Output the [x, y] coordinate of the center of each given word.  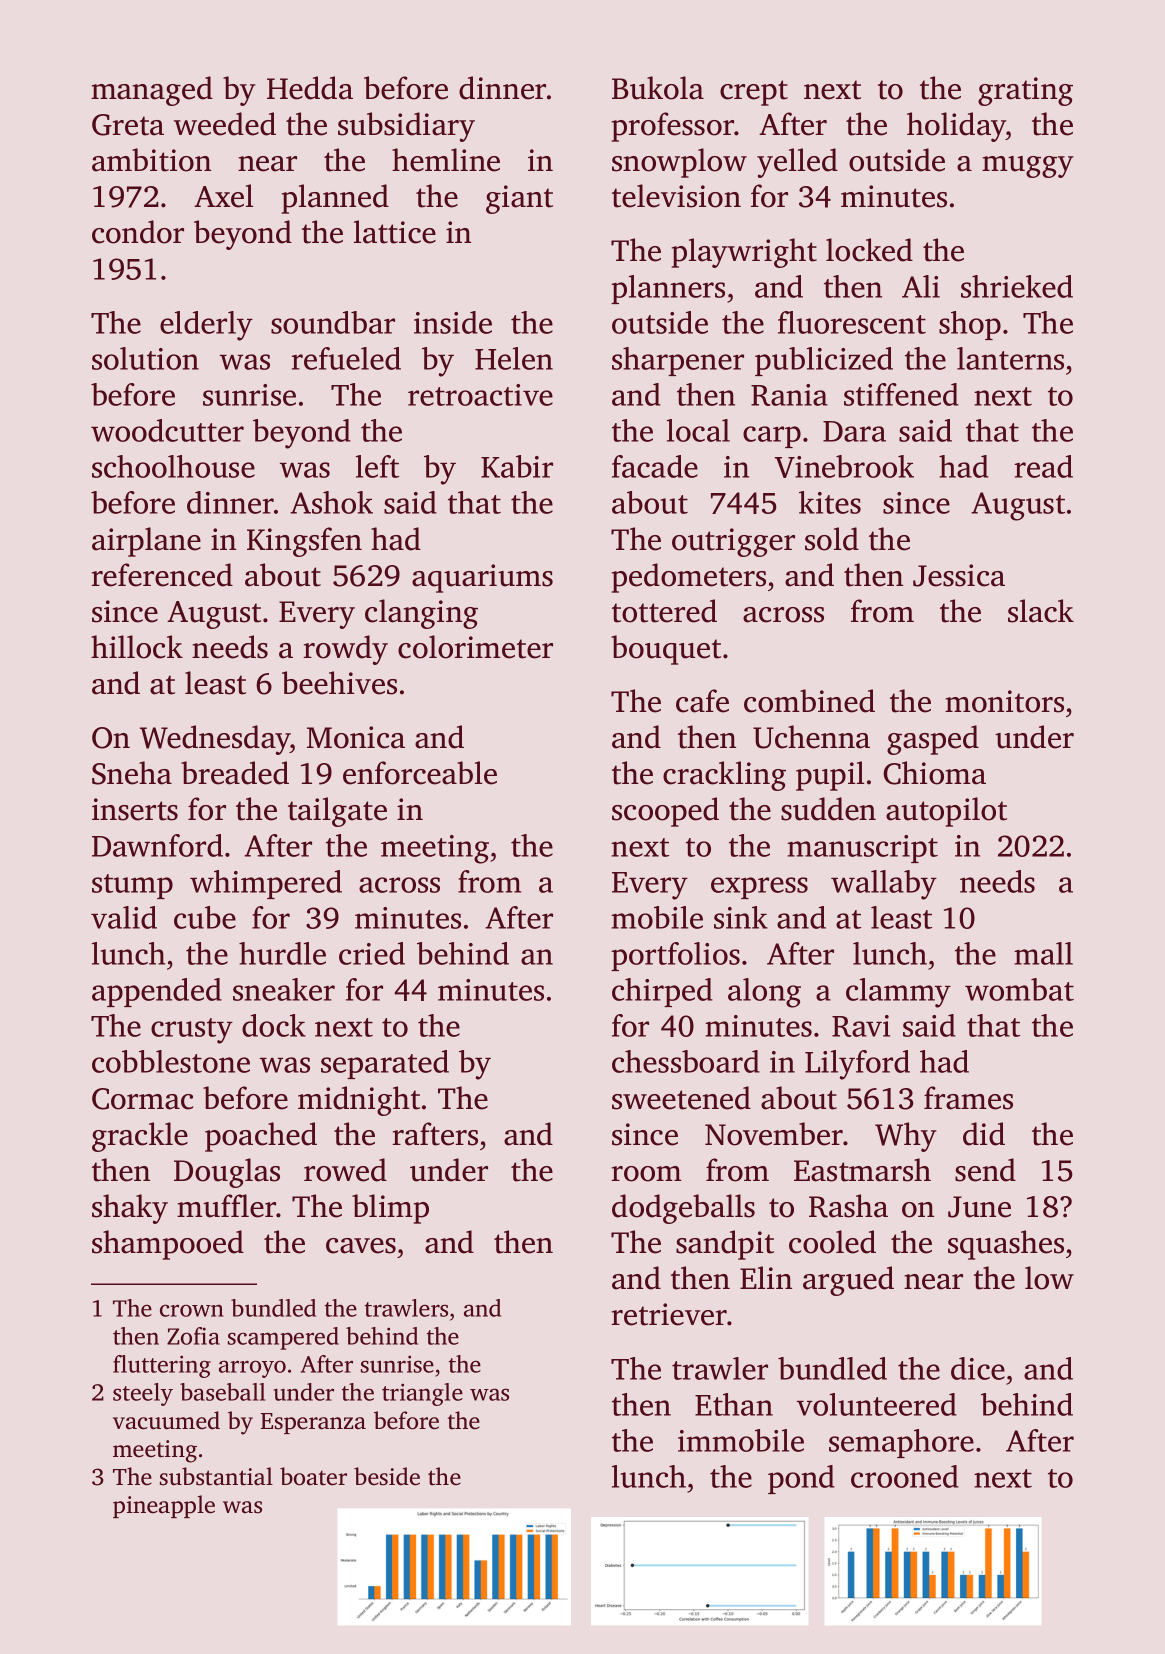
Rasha [848, 1206]
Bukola [658, 88]
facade [655, 466]
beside [387, 1476]
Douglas [227, 1173]
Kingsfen [304, 542]
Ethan [734, 1404]
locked [869, 250]
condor [138, 232]
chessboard [686, 1061]
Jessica [959, 575]
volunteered [877, 1404]
